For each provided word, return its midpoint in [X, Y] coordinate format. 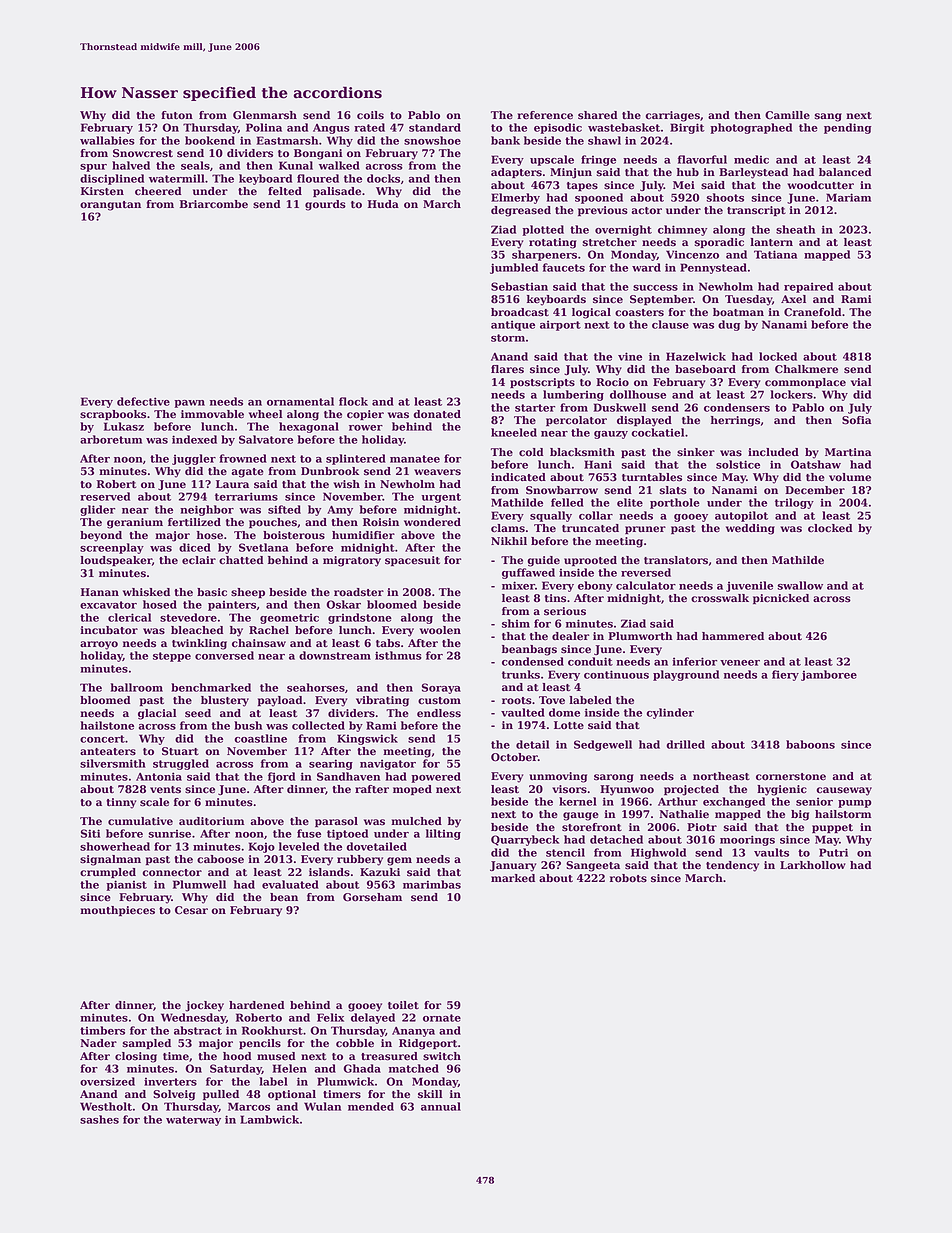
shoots [725, 197]
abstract [198, 1030]
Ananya [413, 1032]
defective [143, 401]
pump [855, 804]
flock [353, 401]
